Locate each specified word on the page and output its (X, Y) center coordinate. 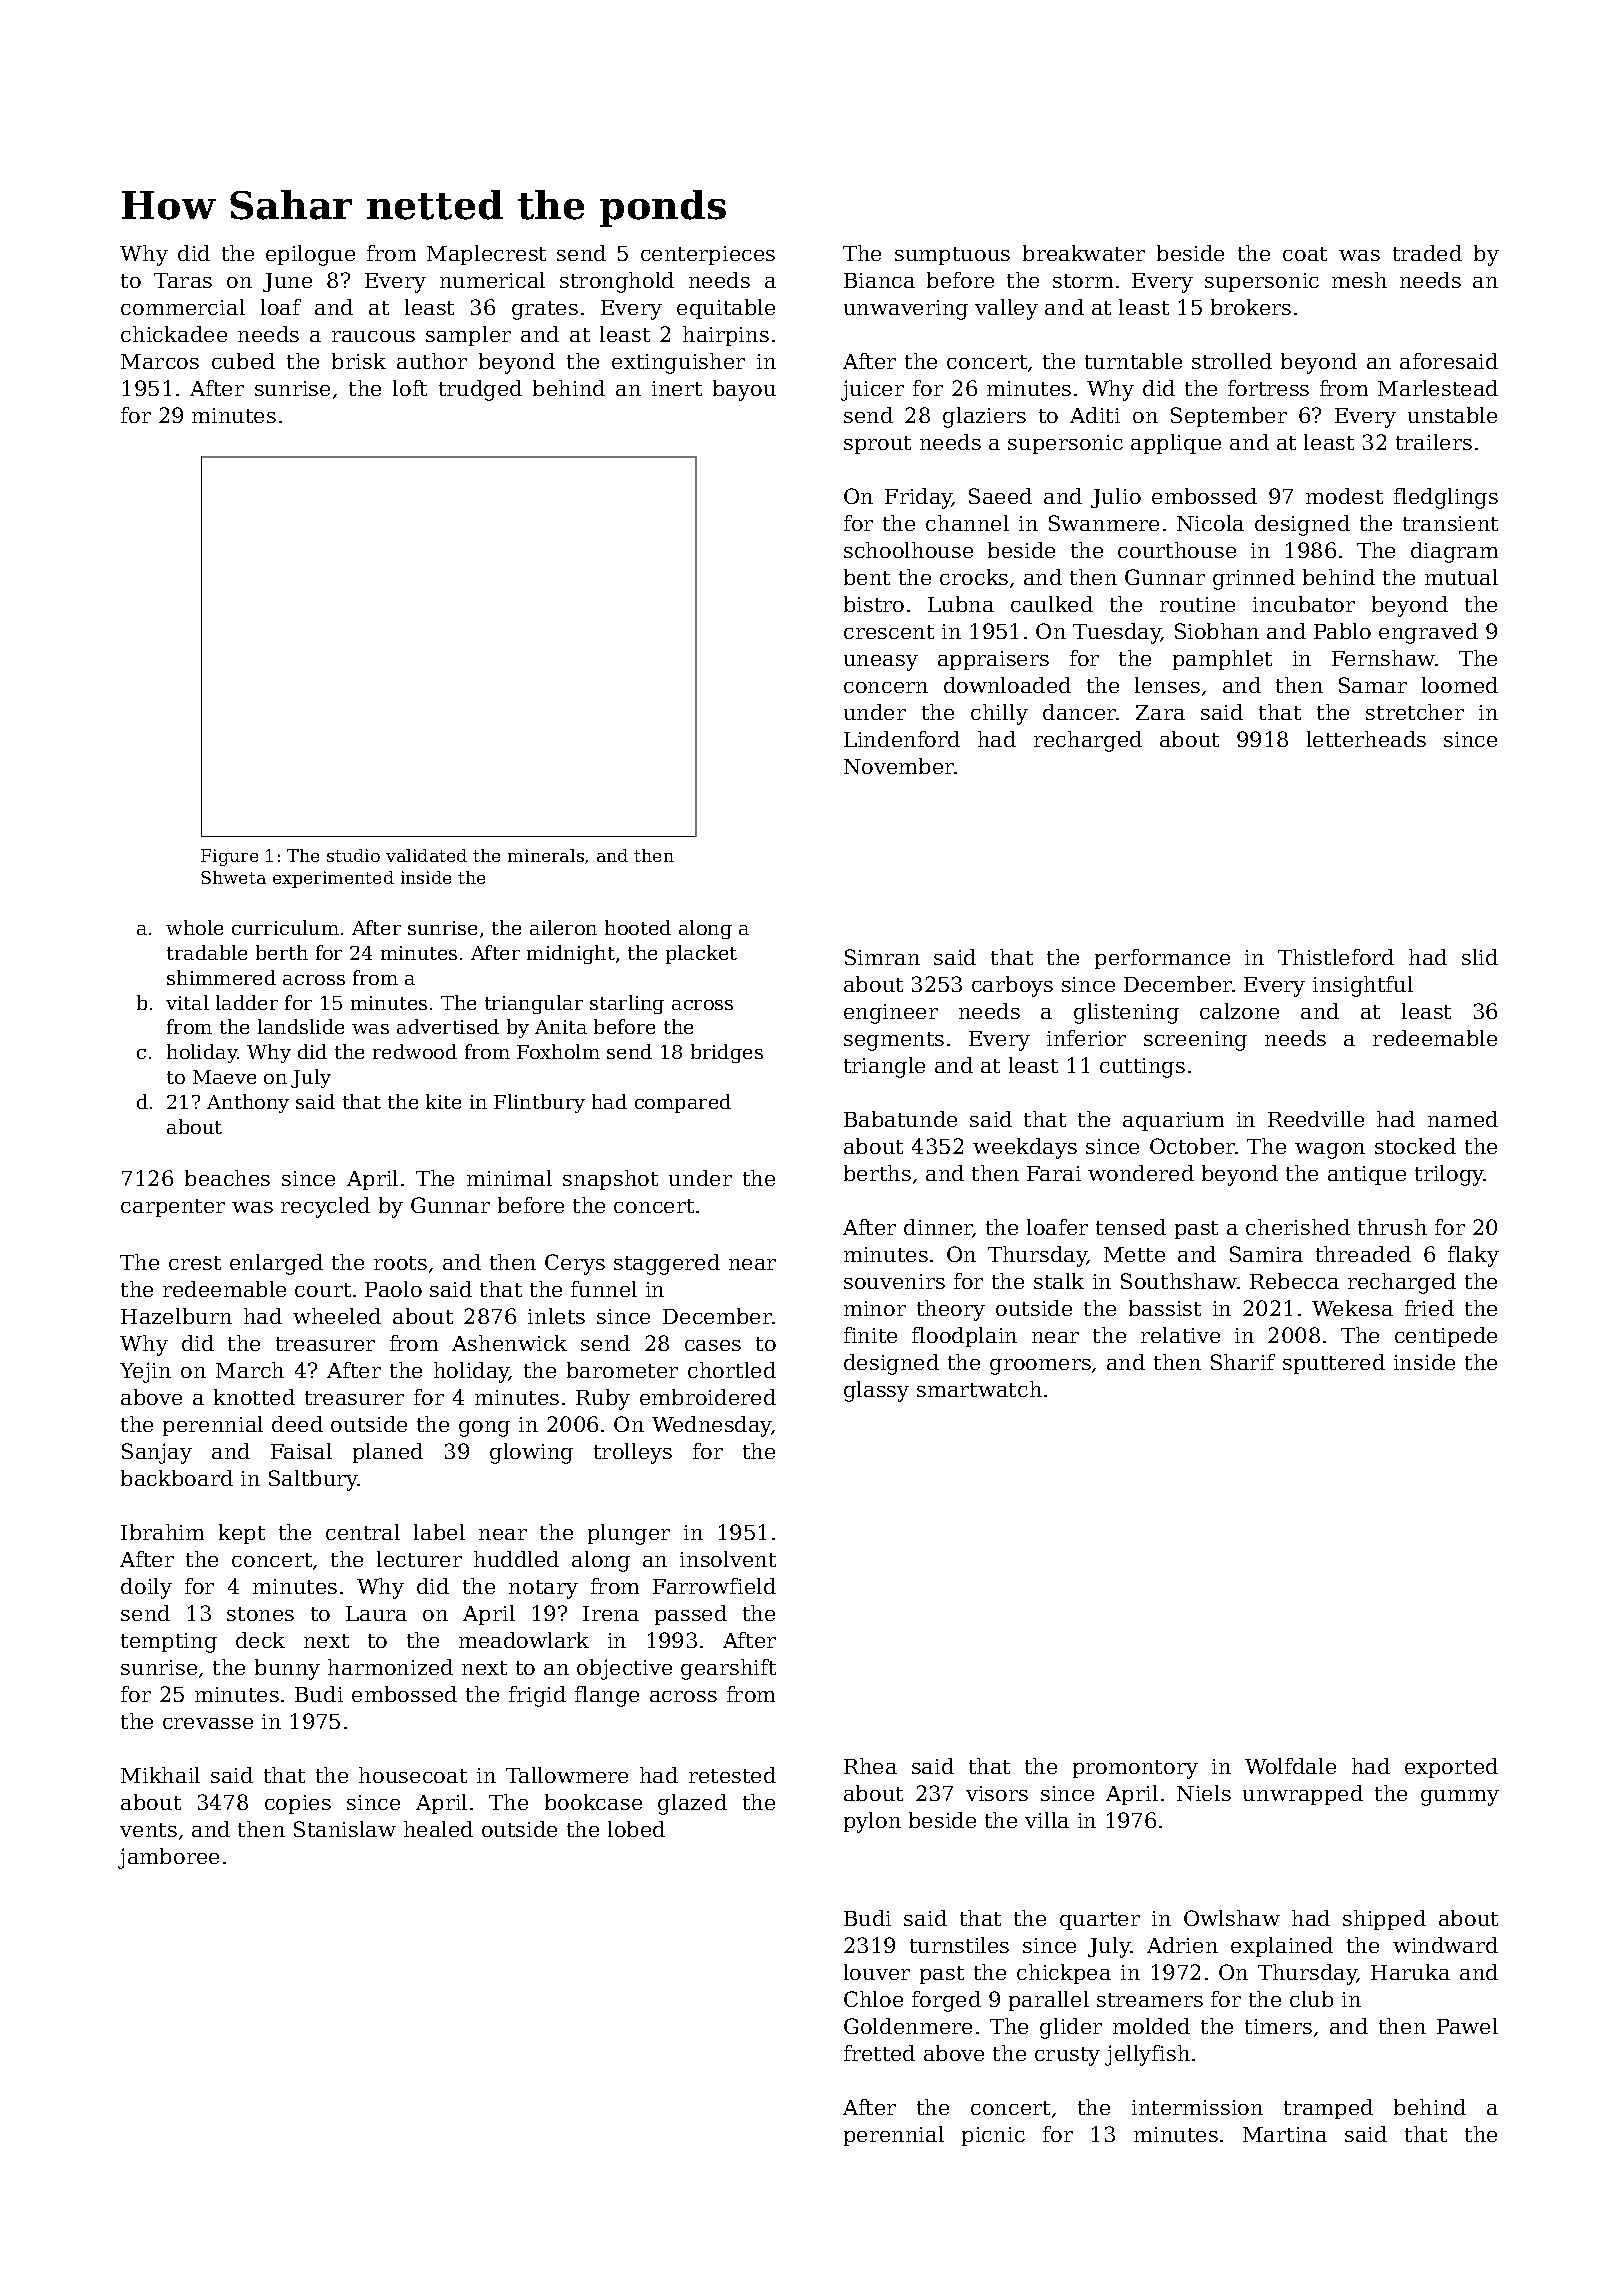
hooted (638, 927)
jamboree (168, 1858)
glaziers (984, 417)
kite (443, 1101)
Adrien (1182, 1945)
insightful (1363, 986)
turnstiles (959, 1945)
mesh (1359, 280)
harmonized (390, 1667)
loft (410, 388)
